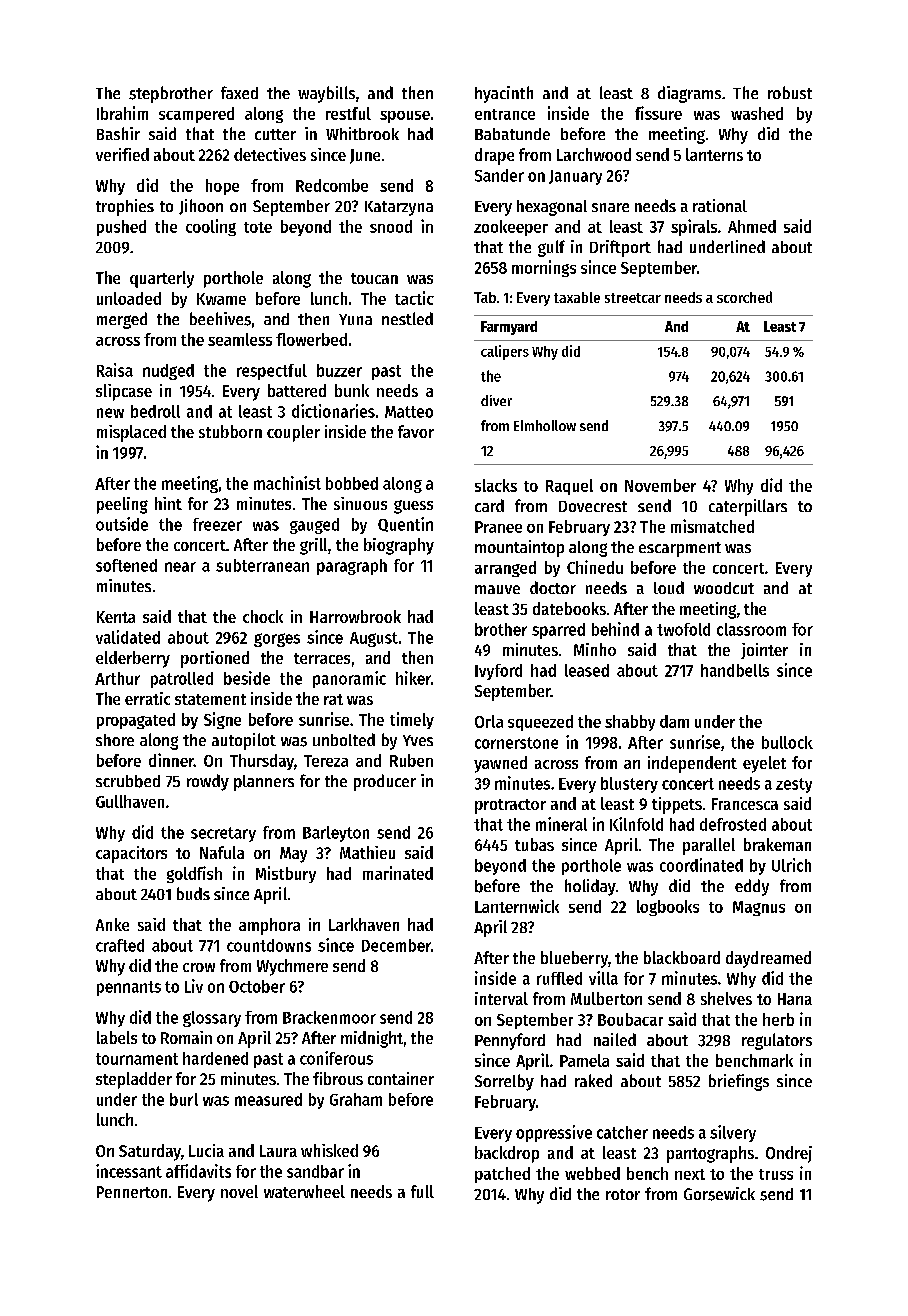 Image resolution: width=908 pixels, height=1316 pixels. What do you see at coordinates (239, 92) in the screenshot?
I see `faxed` at bounding box center [239, 92].
